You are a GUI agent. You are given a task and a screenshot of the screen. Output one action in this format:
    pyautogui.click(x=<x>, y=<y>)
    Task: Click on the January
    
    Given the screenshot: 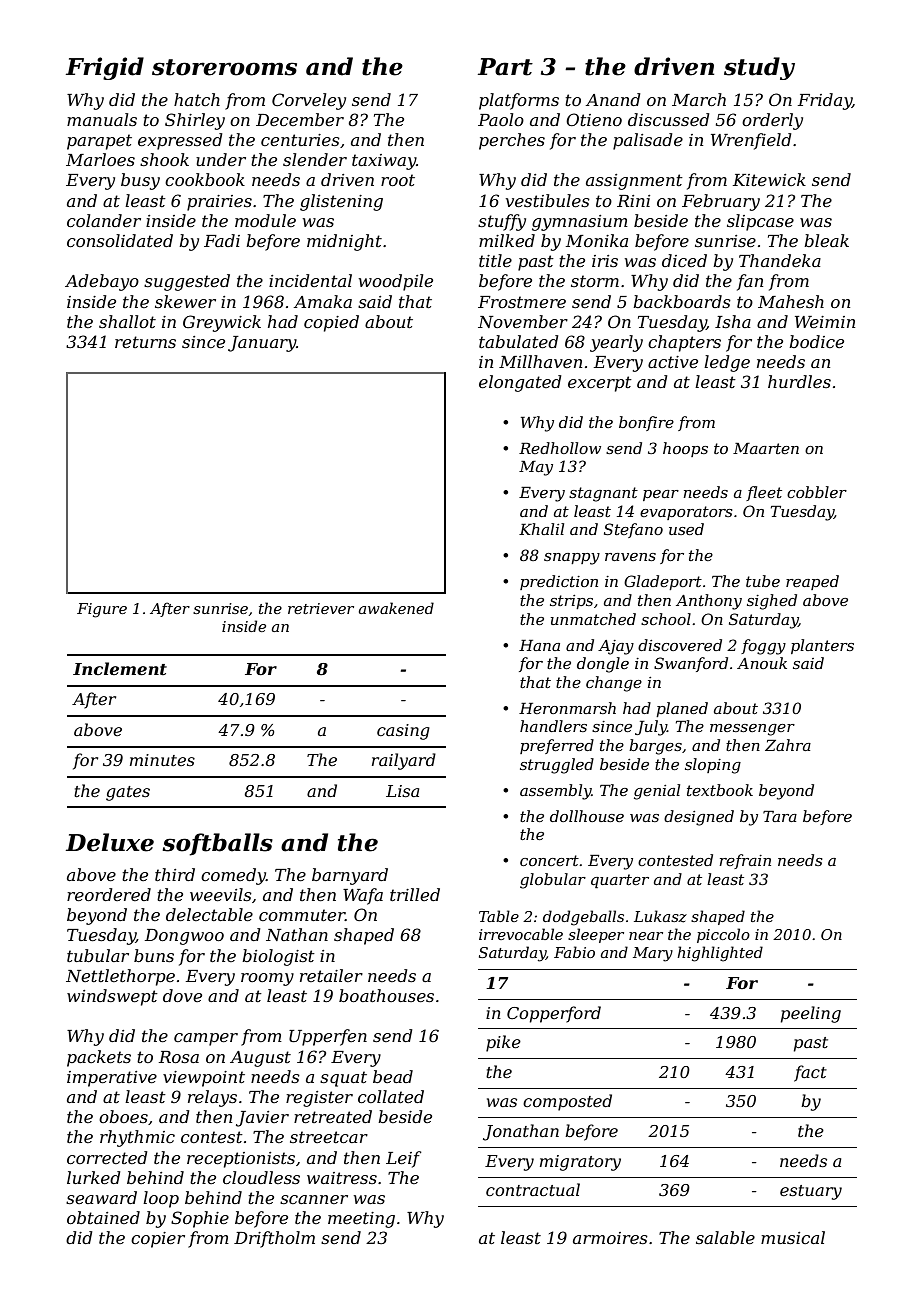 What is the action you would take?
    pyautogui.click(x=262, y=344)
